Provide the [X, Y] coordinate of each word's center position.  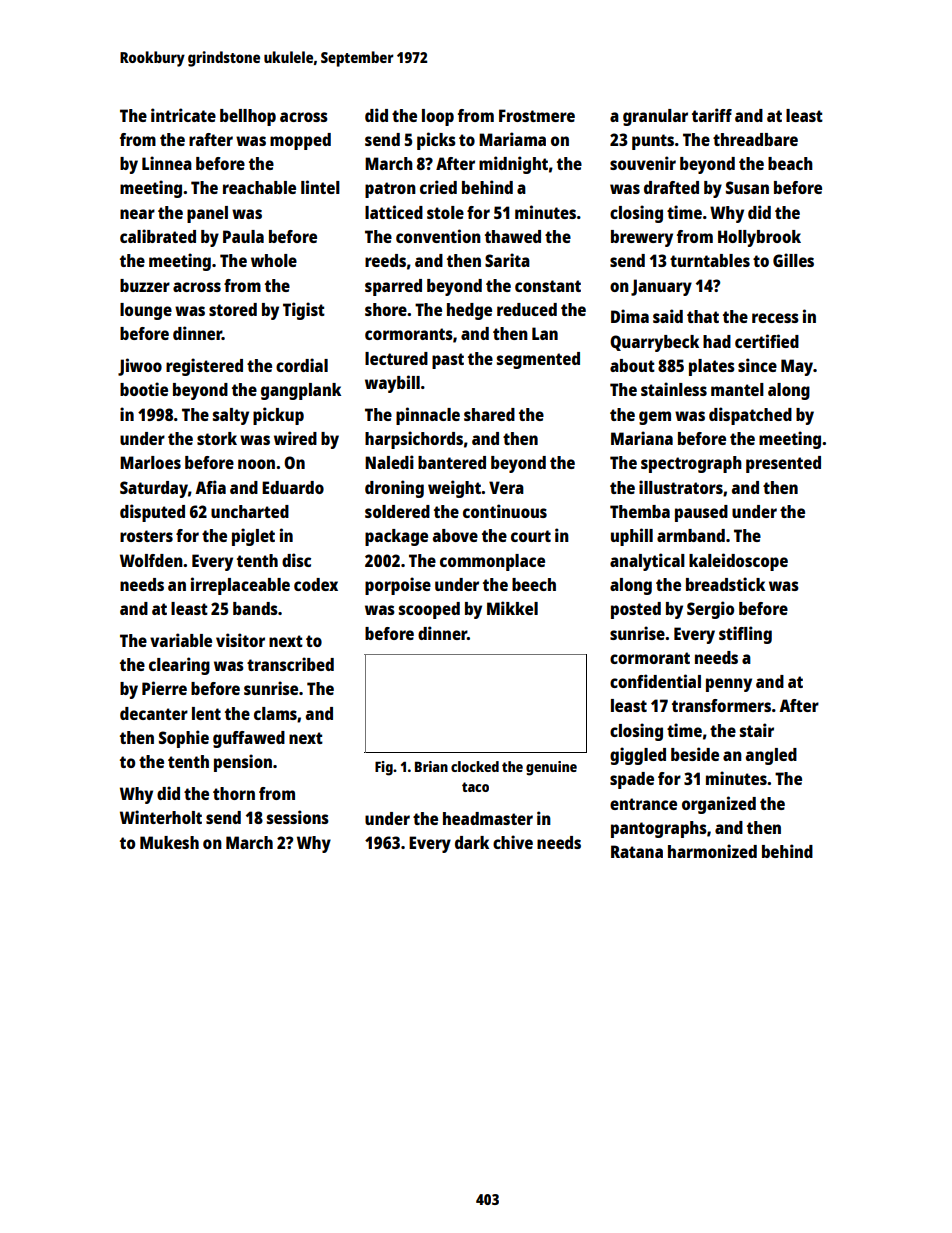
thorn [234, 793]
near [137, 214]
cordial [302, 365]
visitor [240, 640]
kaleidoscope [738, 562]
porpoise [398, 586]
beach [790, 163]
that [703, 316]
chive [513, 842]
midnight [513, 165]
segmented [538, 360]
